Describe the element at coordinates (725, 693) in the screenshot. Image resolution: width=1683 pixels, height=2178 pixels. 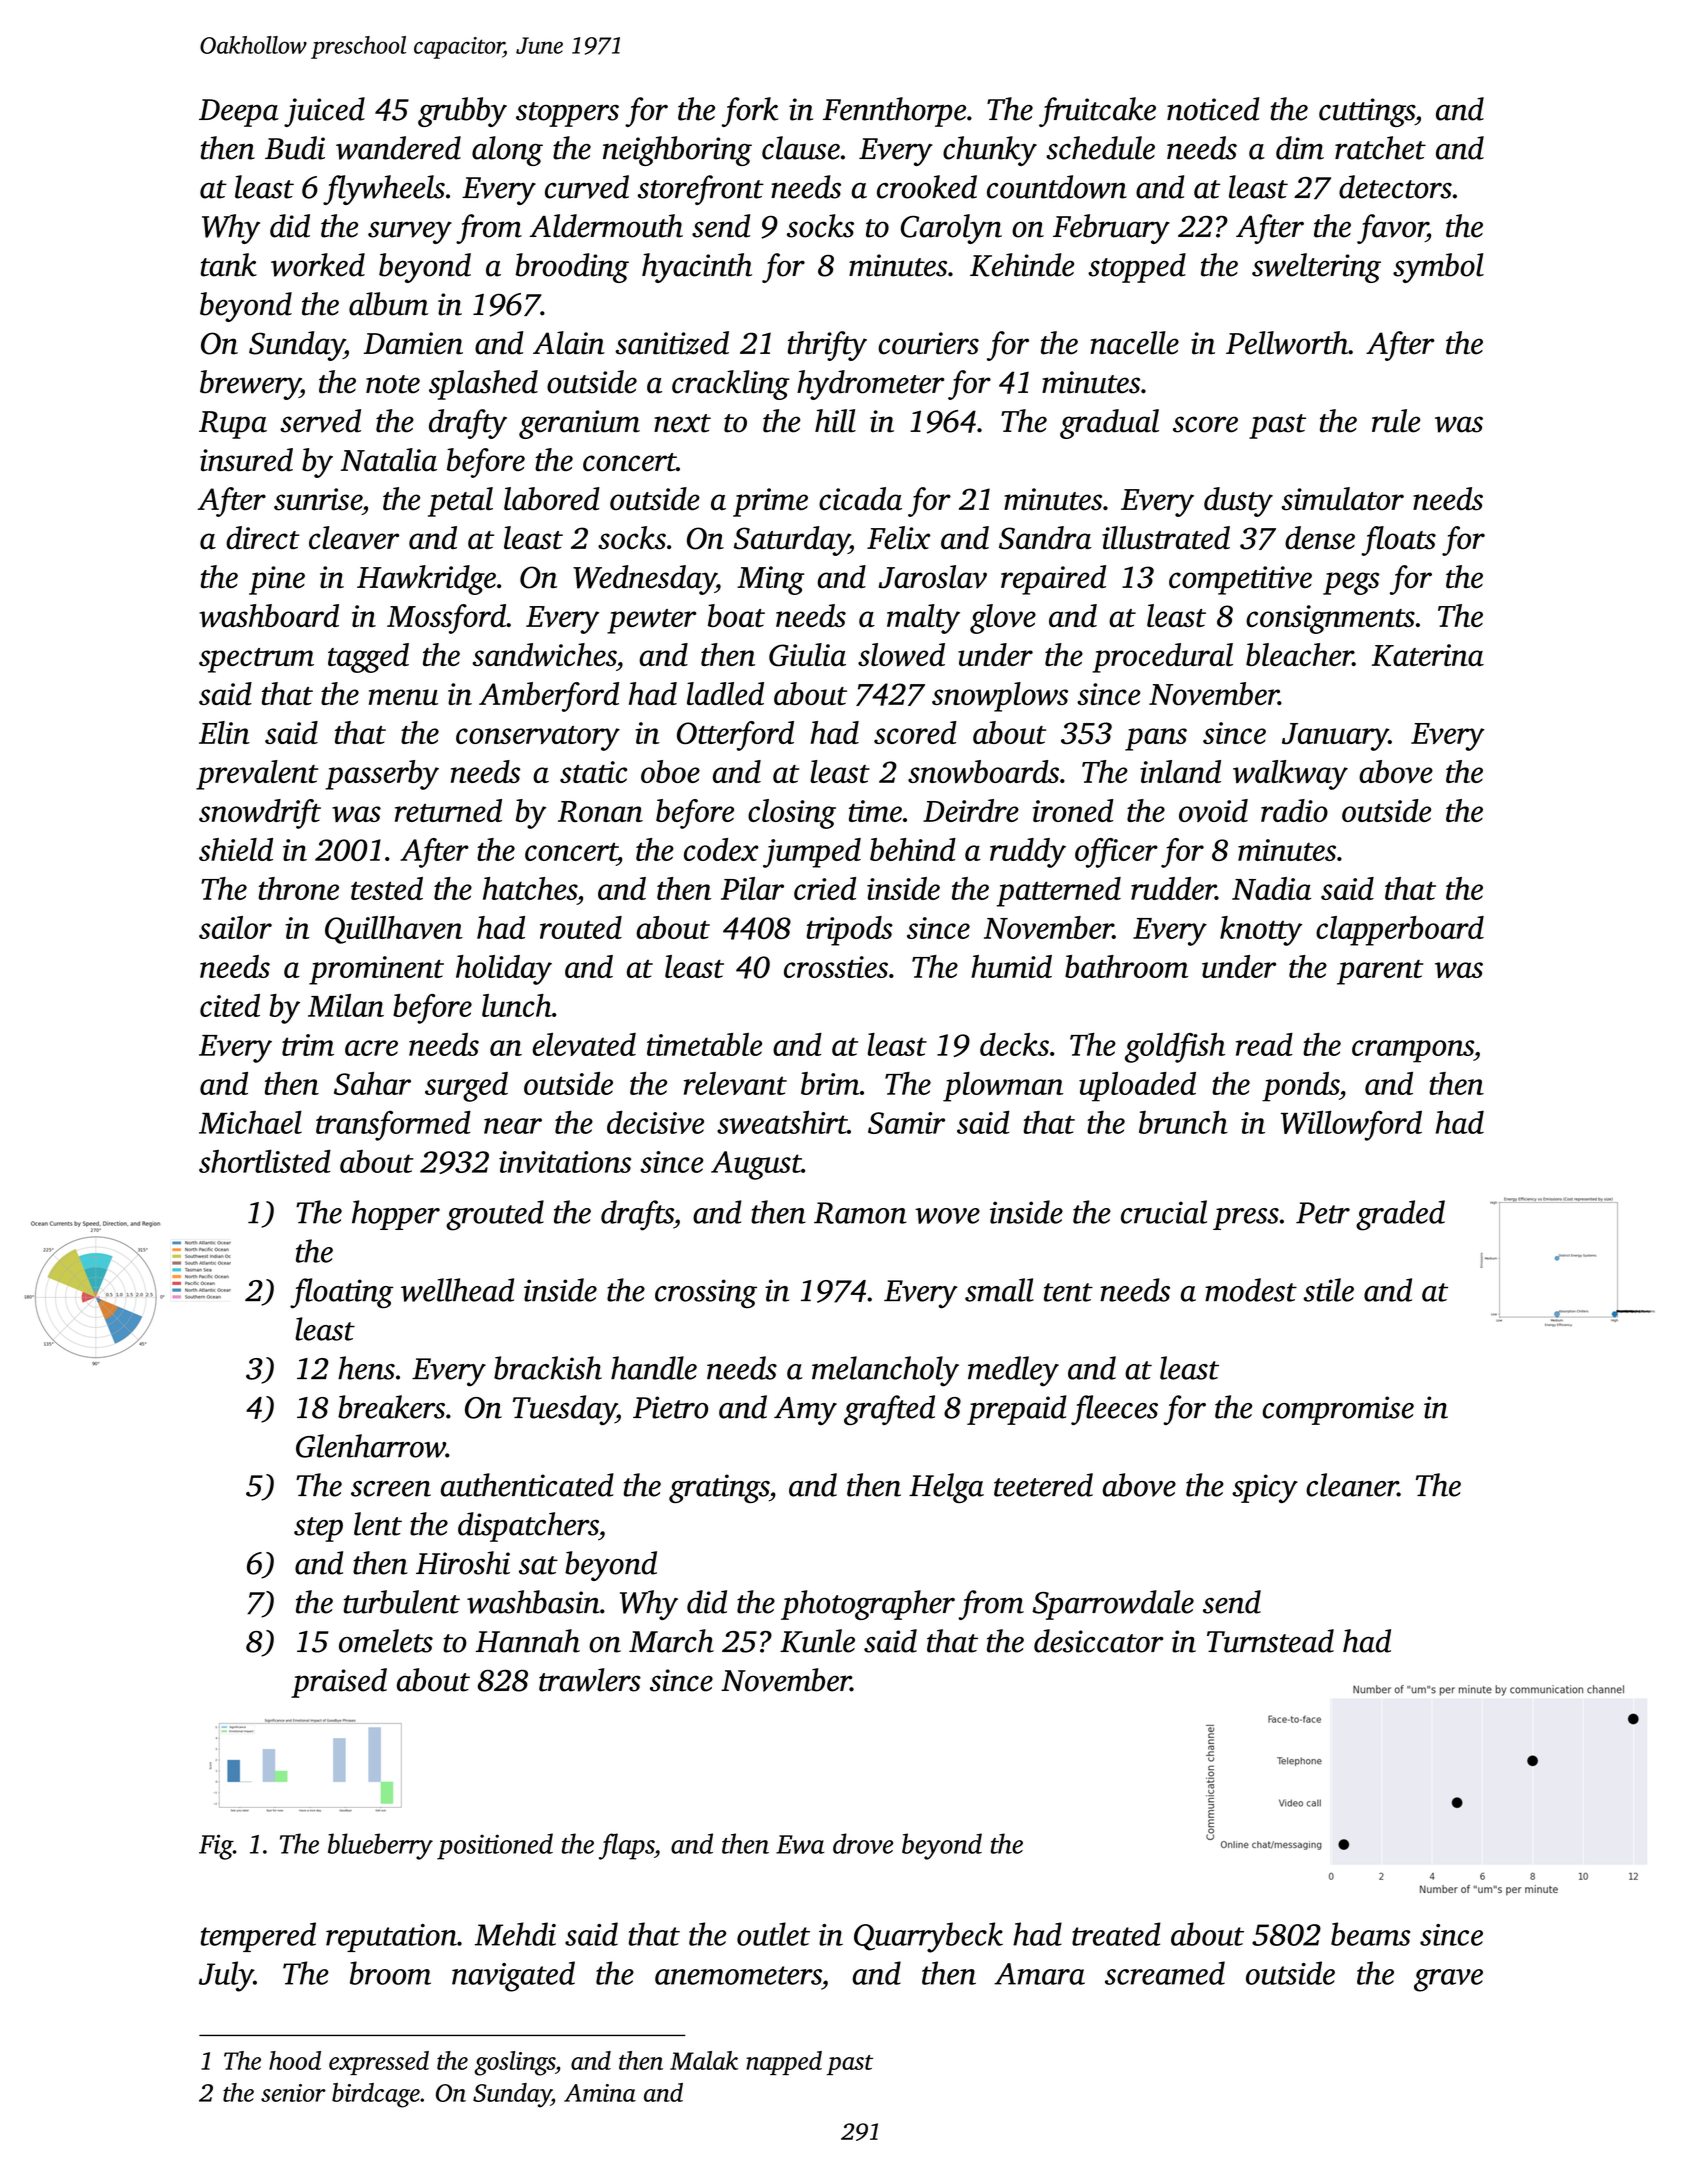
I see `ladled` at that location.
